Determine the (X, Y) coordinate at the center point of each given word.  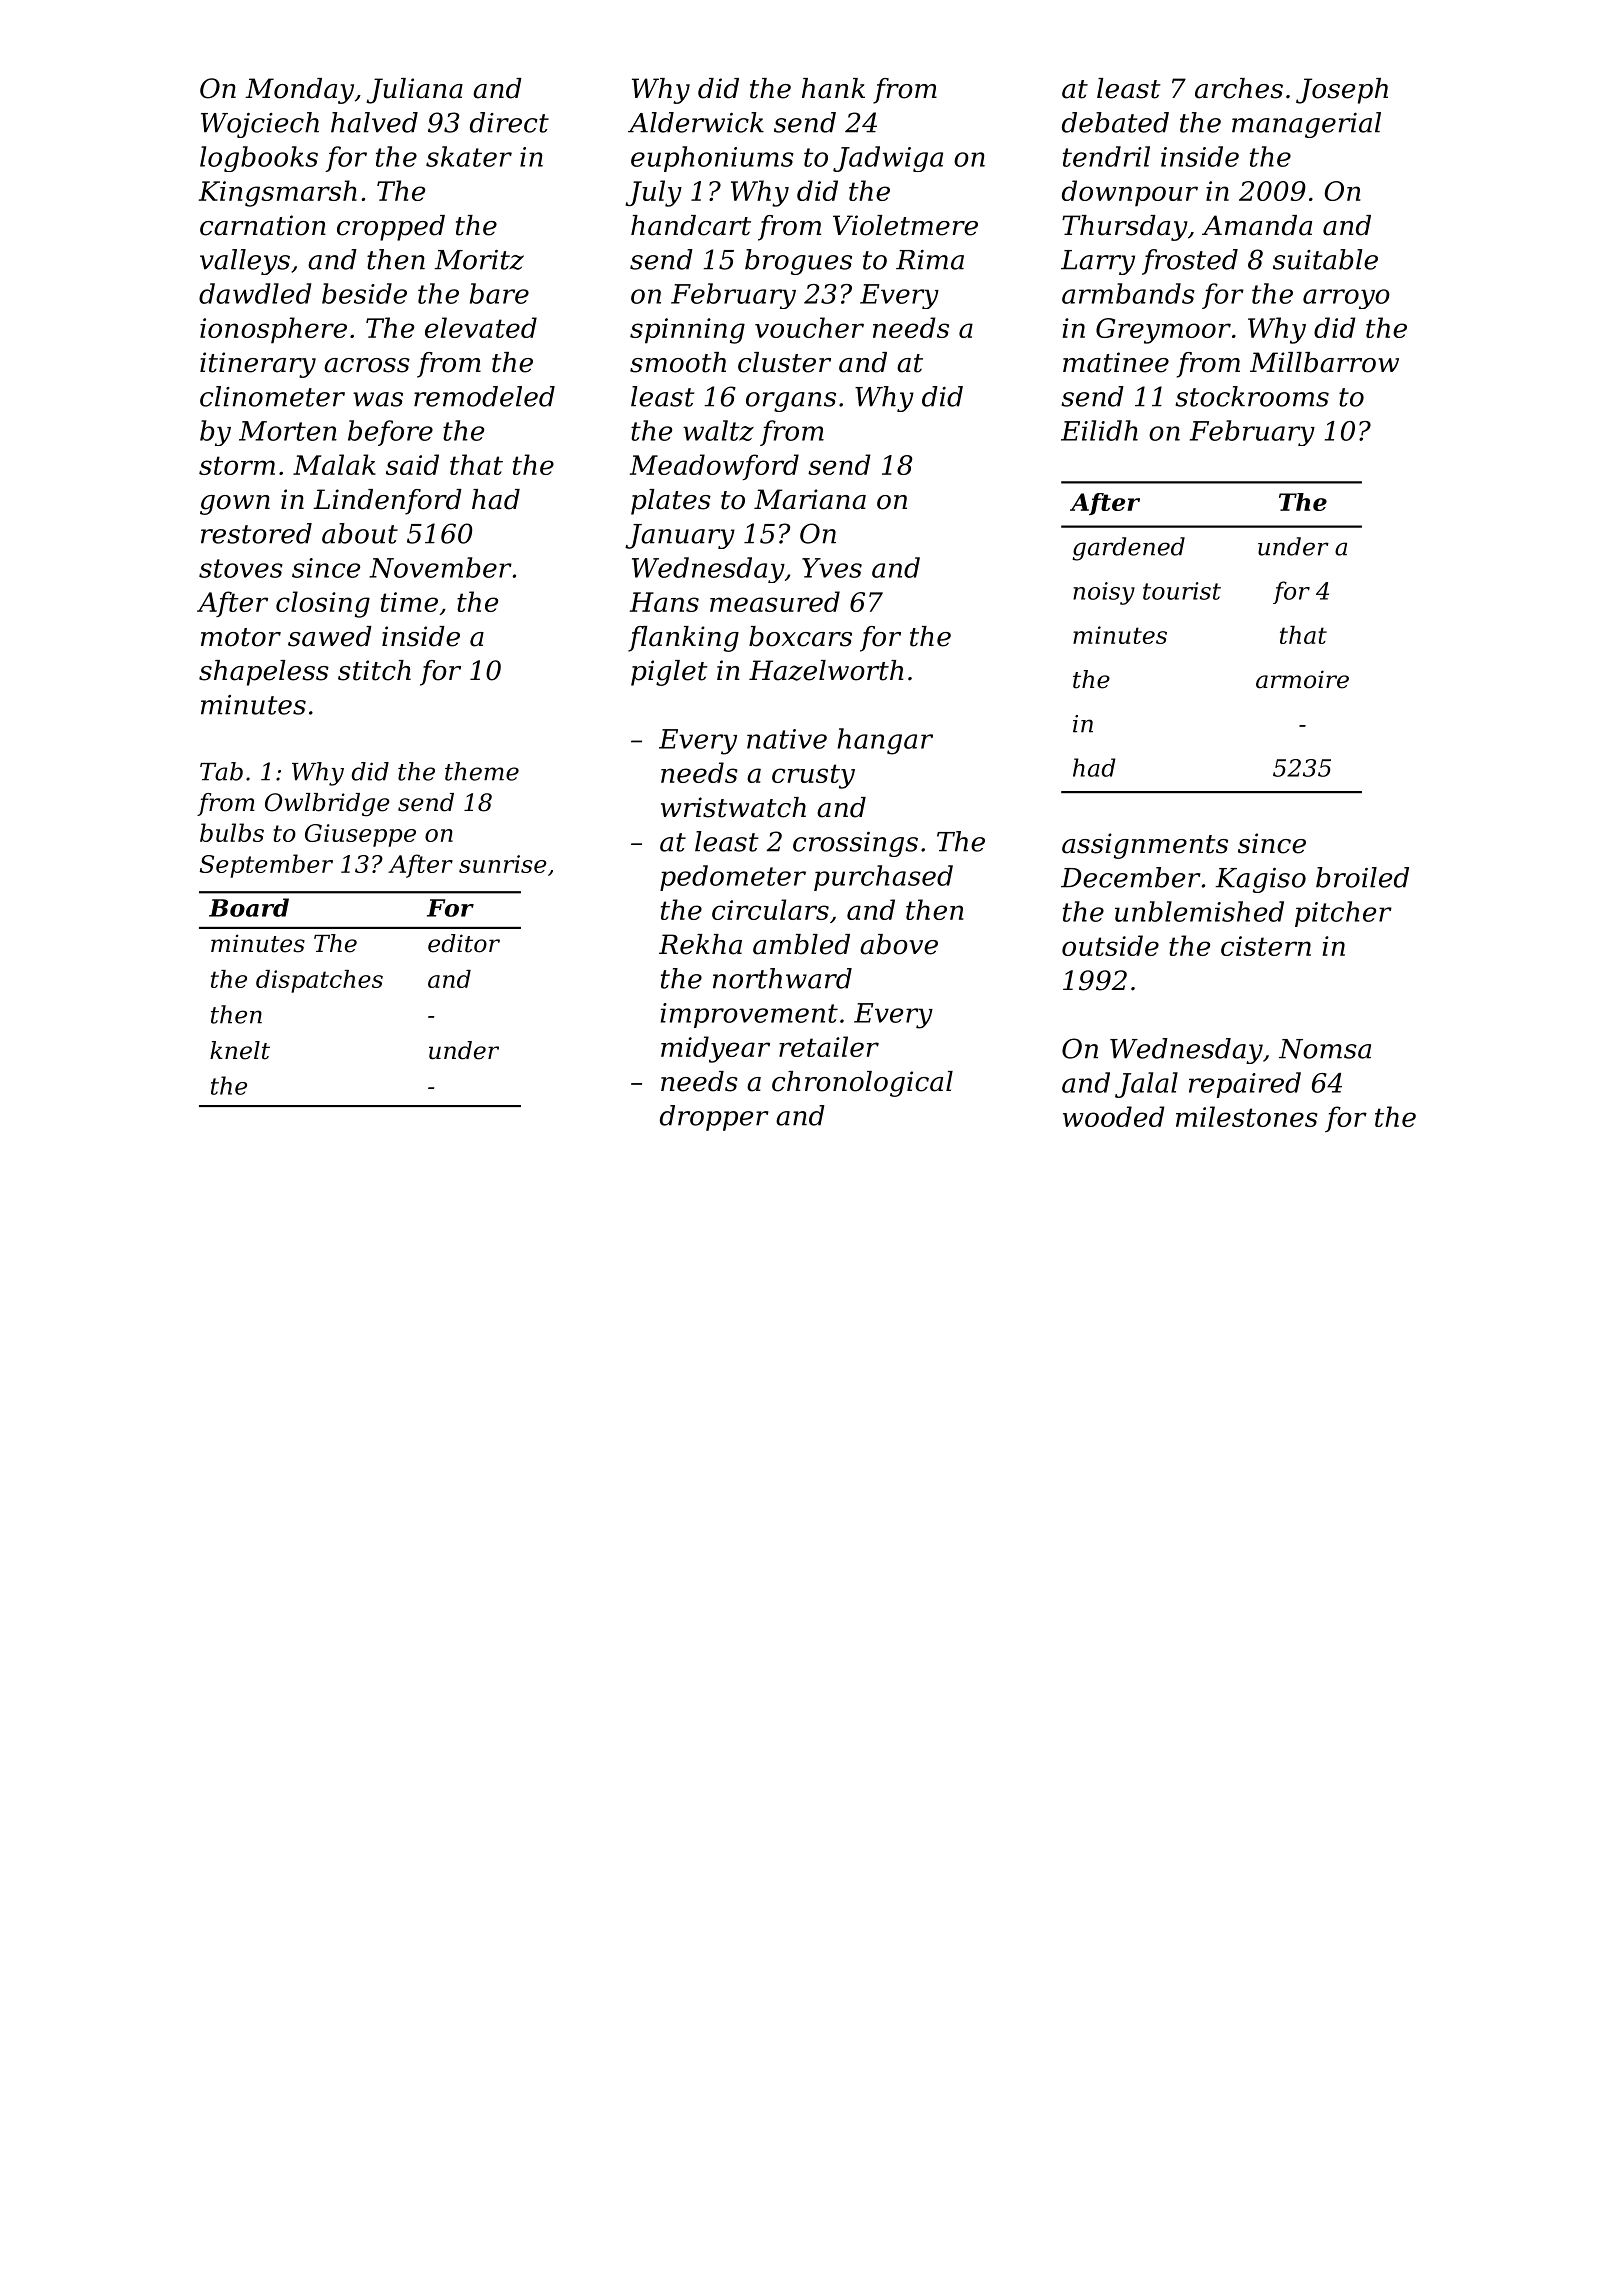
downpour (1130, 193)
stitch (374, 670)
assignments (1145, 846)
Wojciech (260, 125)
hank (833, 88)
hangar (885, 741)
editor (464, 943)
